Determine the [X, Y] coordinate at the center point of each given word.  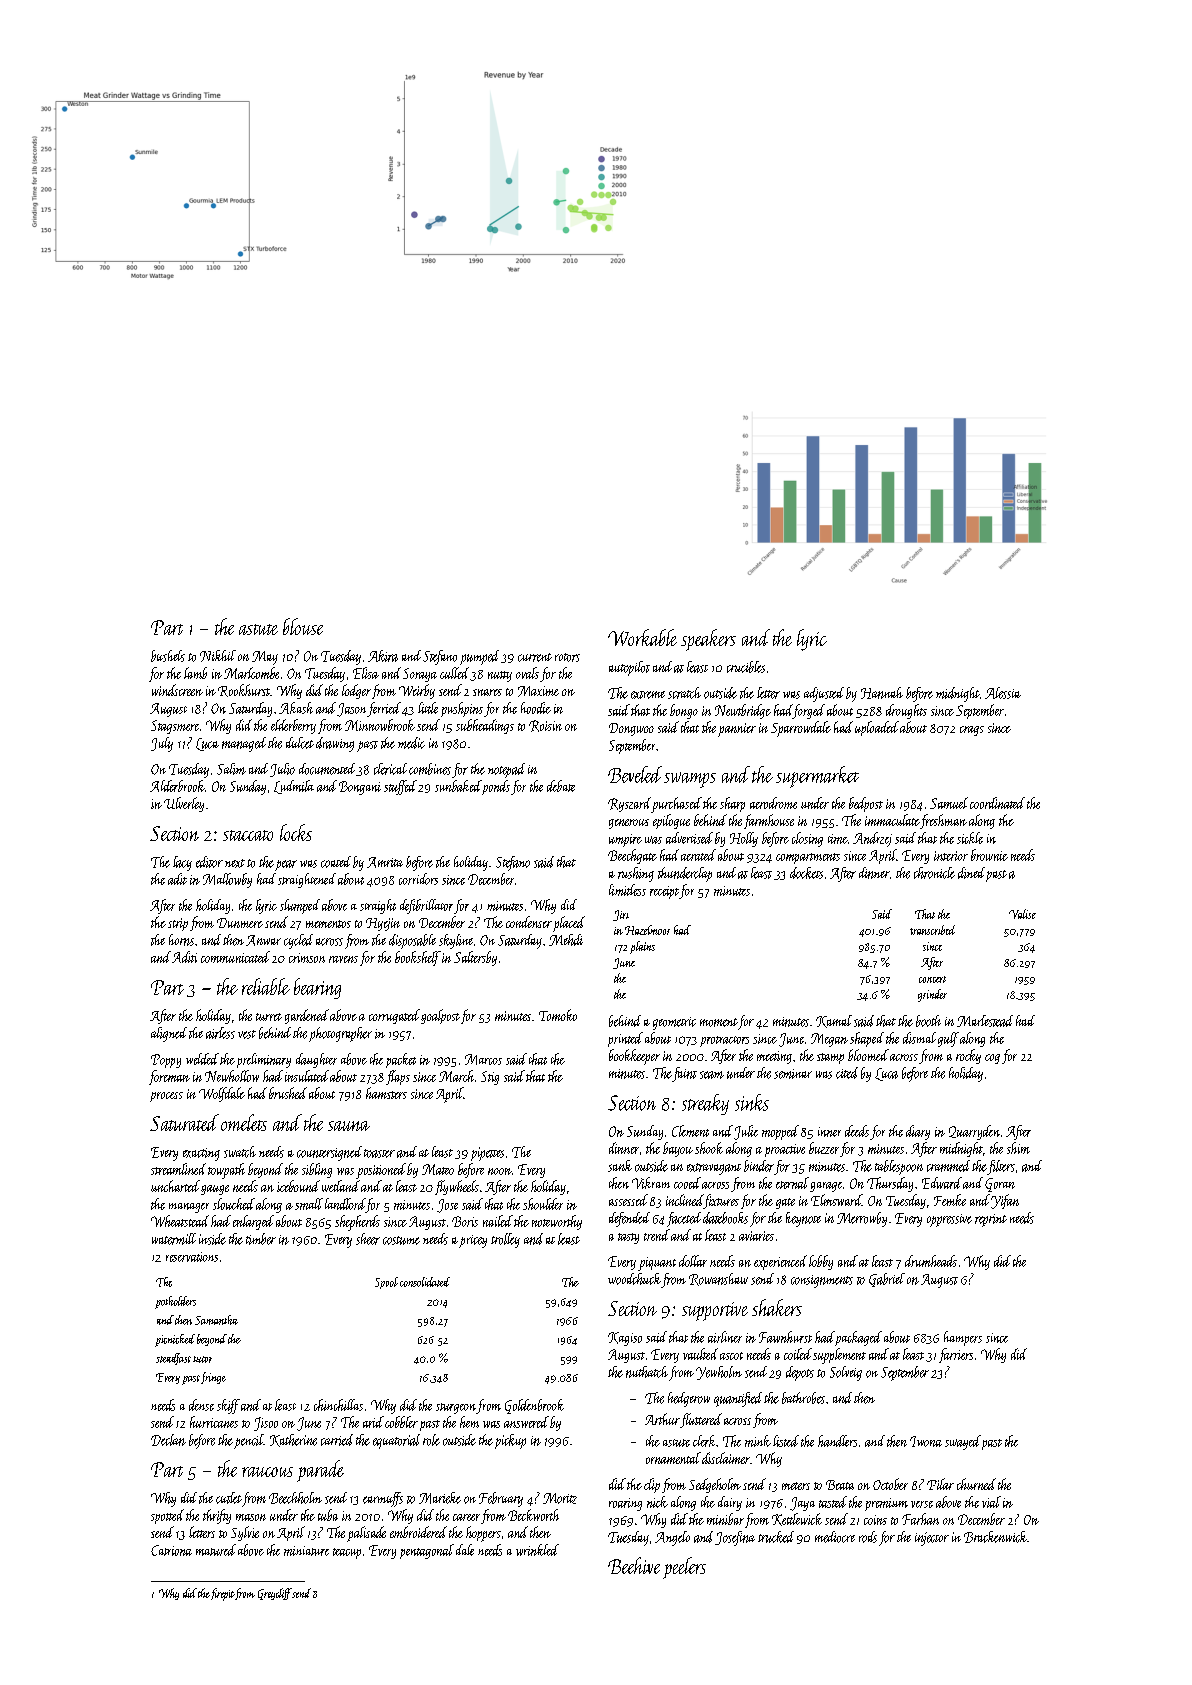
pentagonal [427, 1551]
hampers [963, 1338]
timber [261, 1239]
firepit [222, 1594]
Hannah [882, 693]
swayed [963, 1442]
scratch [684, 693]
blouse [303, 626]
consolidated [425, 1282]
